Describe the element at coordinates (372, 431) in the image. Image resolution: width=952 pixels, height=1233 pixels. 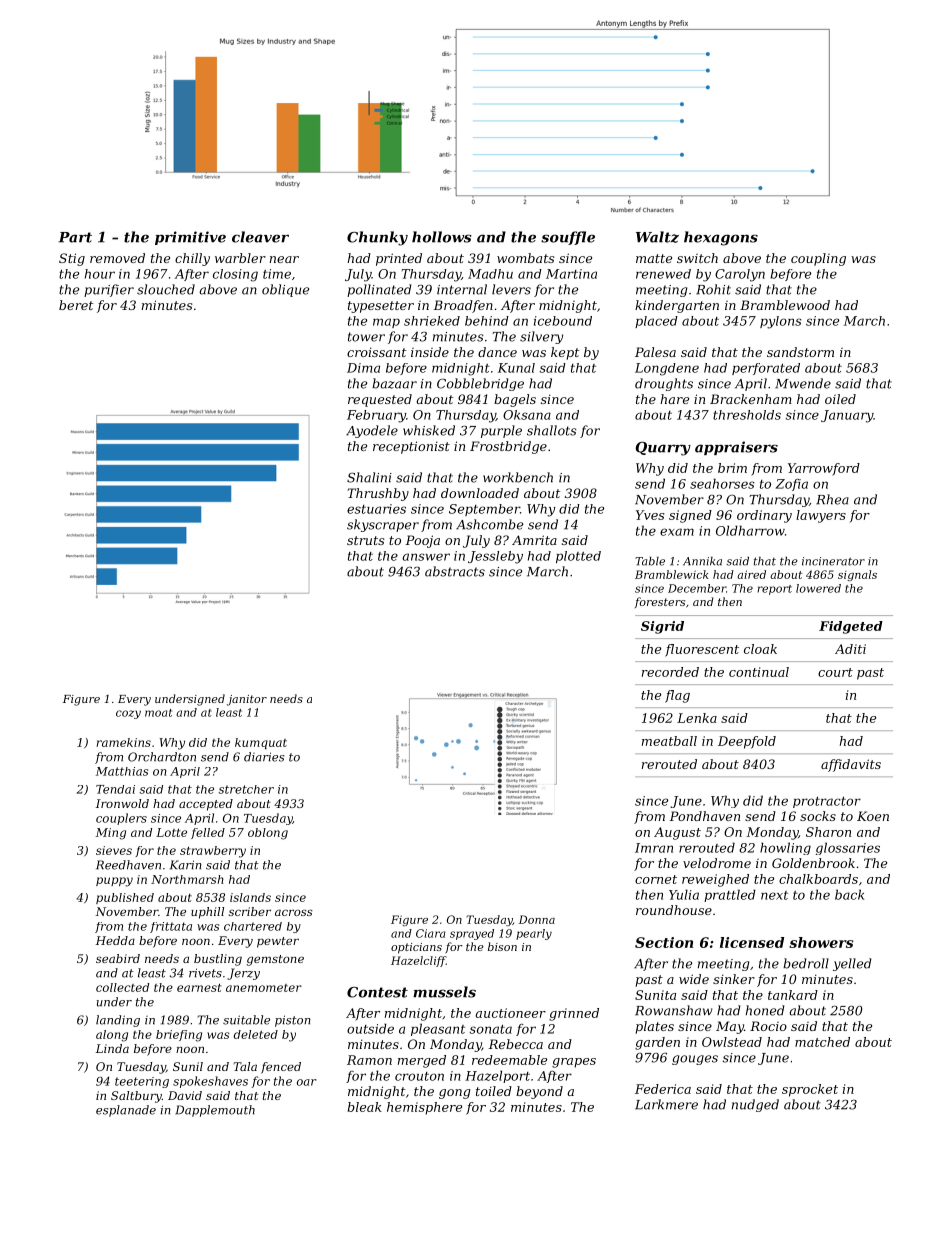
I see `Ayodele` at that location.
